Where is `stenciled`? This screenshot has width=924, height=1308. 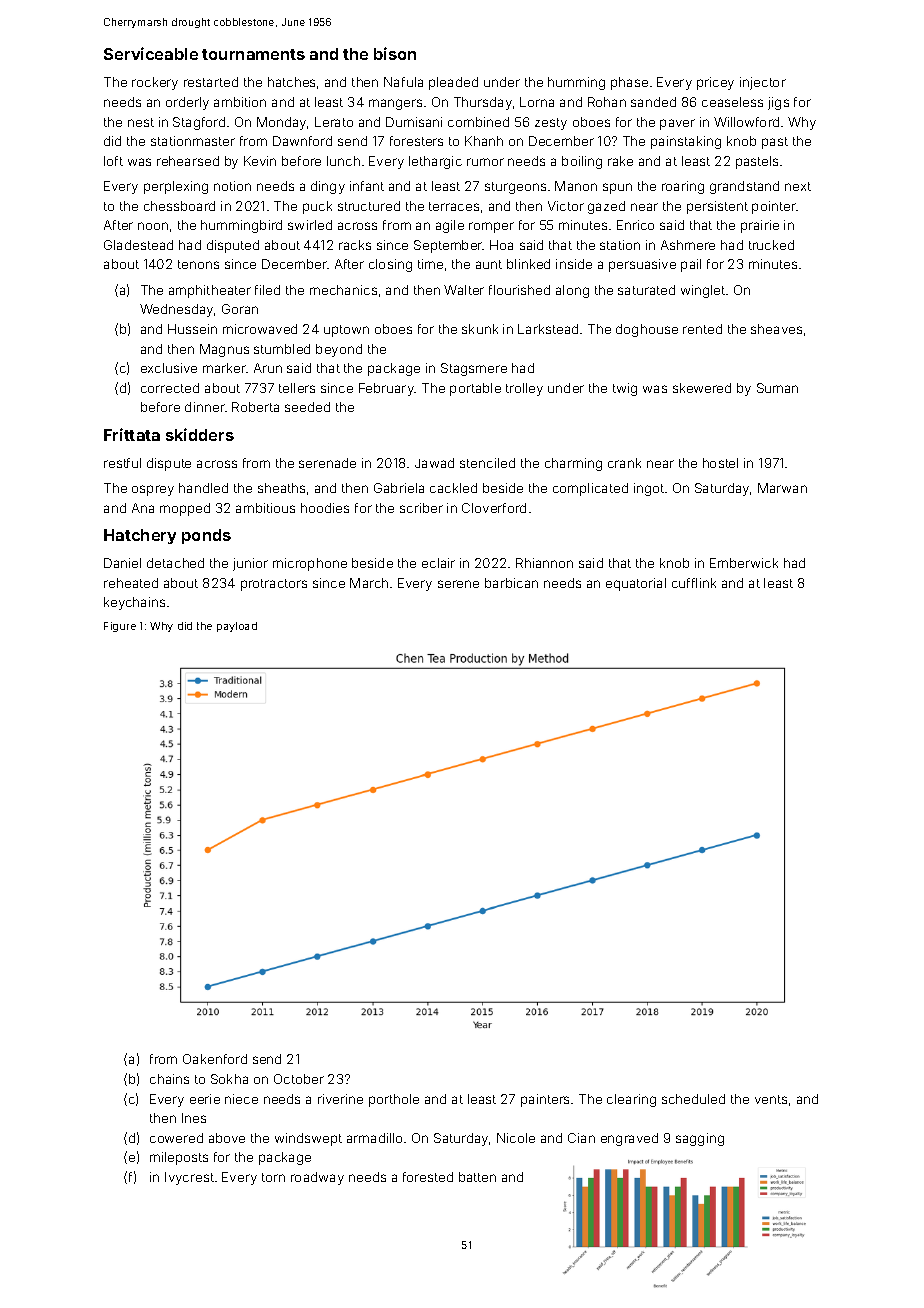
stenciled is located at coordinates (487, 463).
